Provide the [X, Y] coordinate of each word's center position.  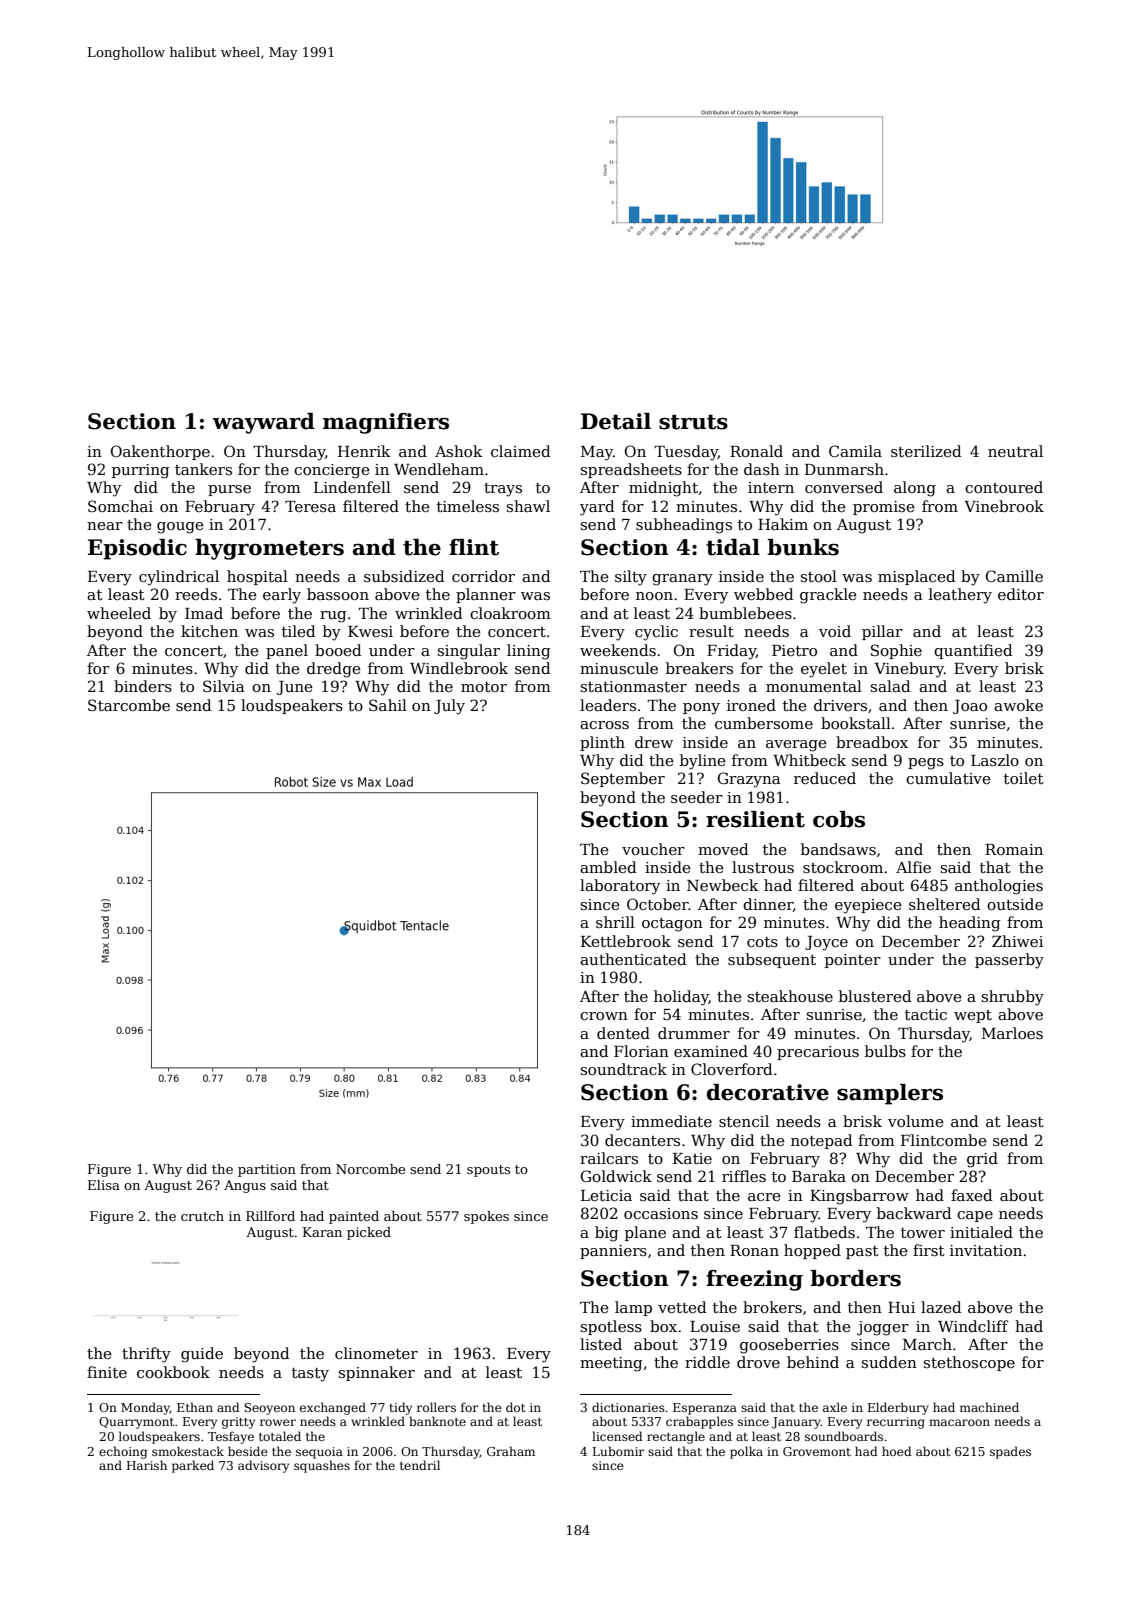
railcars [609, 1158]
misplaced [917, 577]
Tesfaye [231, 1437]
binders [143, 686]
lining [529, 652]
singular [469, 652]
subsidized [404, 576]
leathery [960, 596]
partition [267, 1170]
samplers [890, 1094]
